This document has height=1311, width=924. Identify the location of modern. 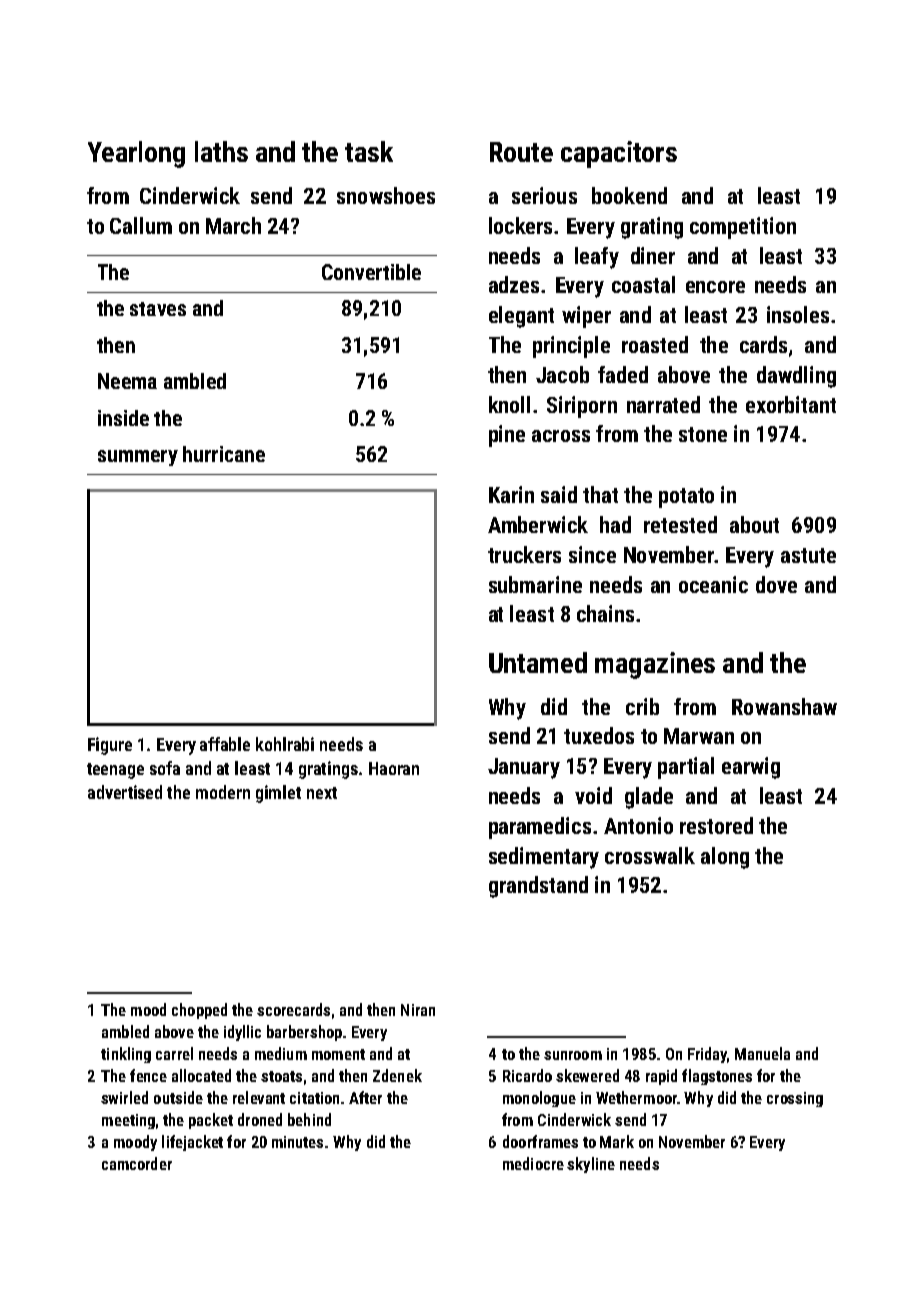
(223, 792).
